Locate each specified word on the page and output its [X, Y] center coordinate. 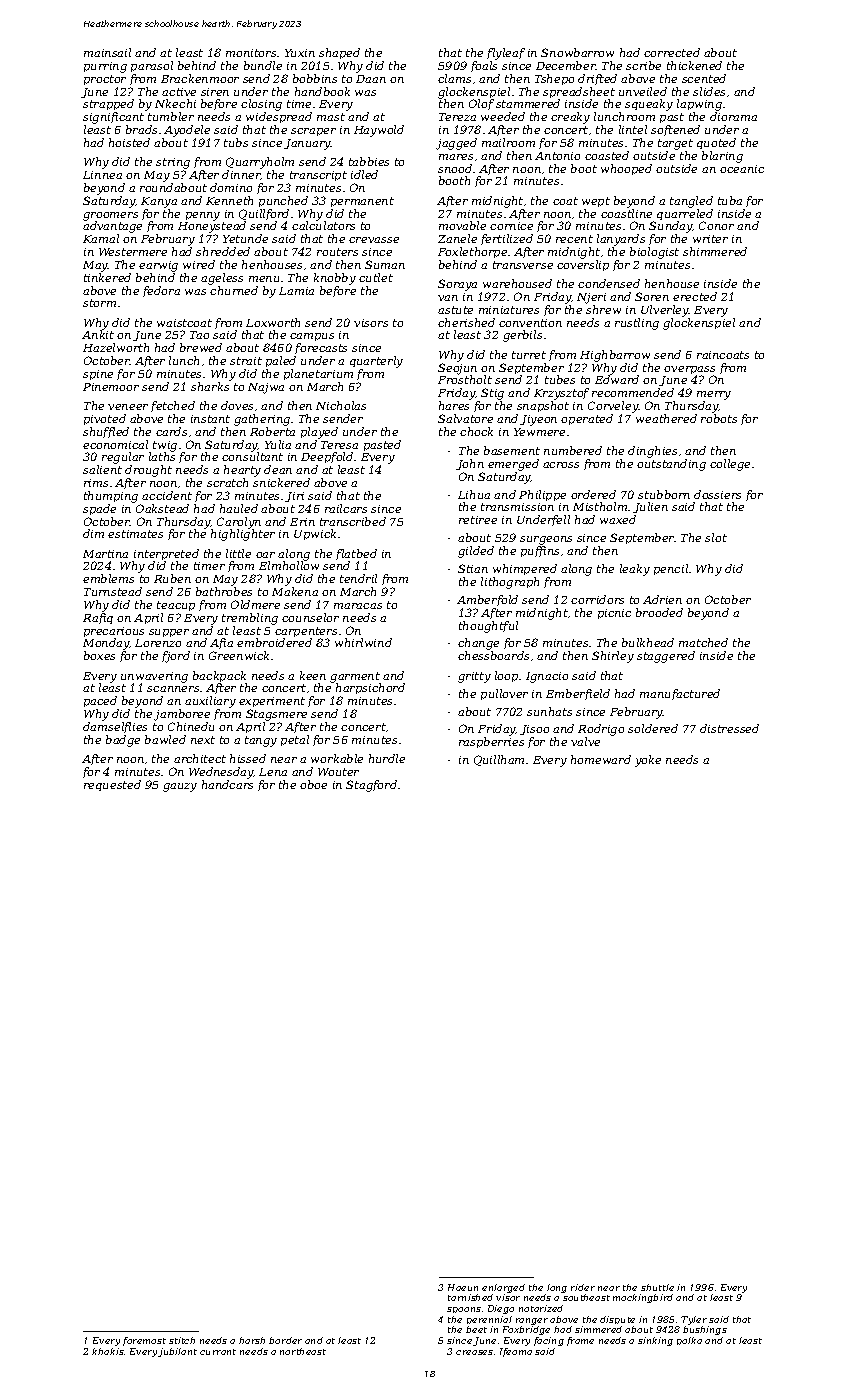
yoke [648, 761]
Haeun [463, 1287]
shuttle [657, 1287]
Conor [716, 225]
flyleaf [506, 54]
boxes [99, 655]
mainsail [107, 52]
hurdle [387, 758]
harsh [252, 1340]
